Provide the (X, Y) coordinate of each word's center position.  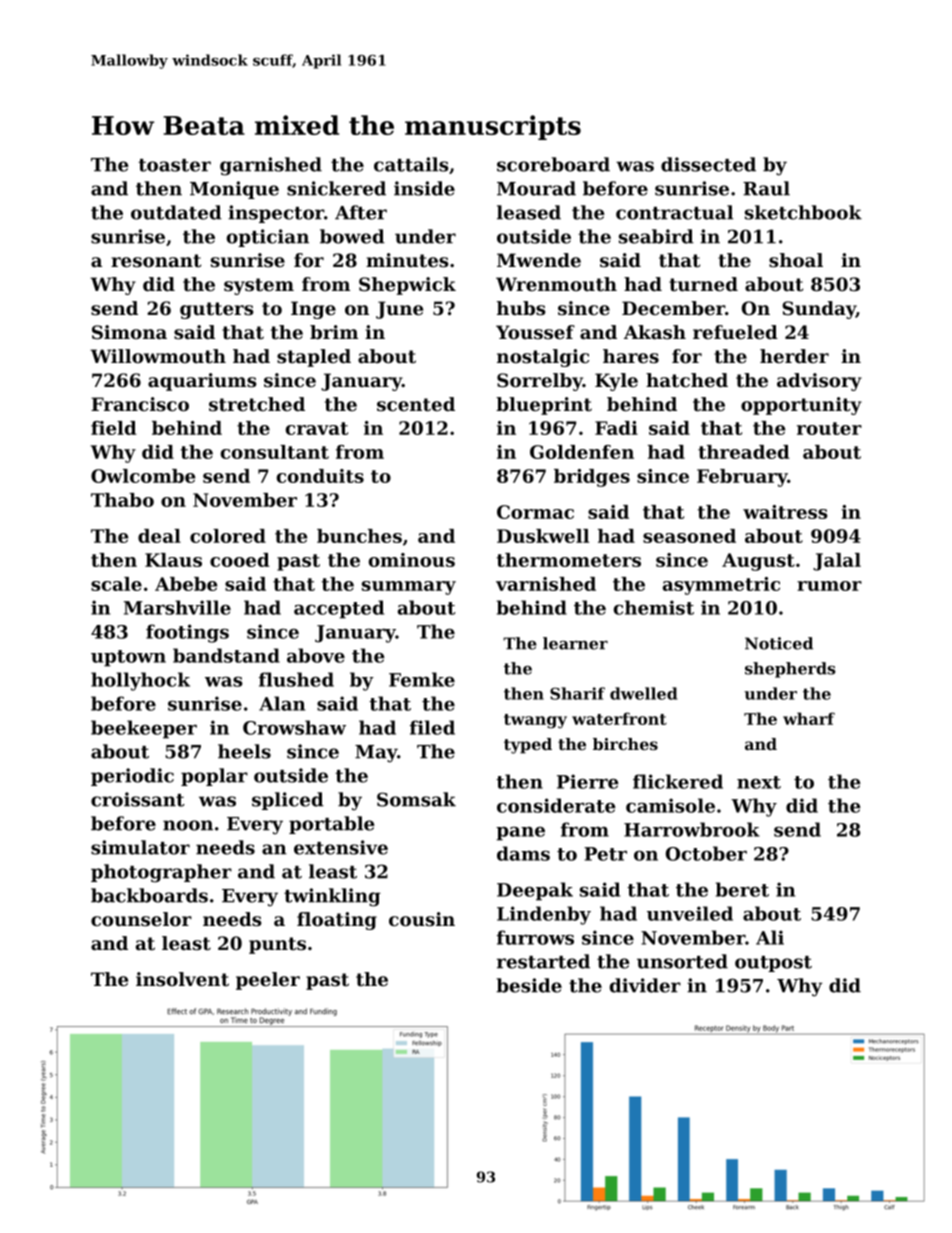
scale (116, 584)
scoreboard (553, 164)
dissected (708, 164)
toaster (174, 165)
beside (529, 985)
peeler (268, 981)
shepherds (790, 670)
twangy (535, 721)
